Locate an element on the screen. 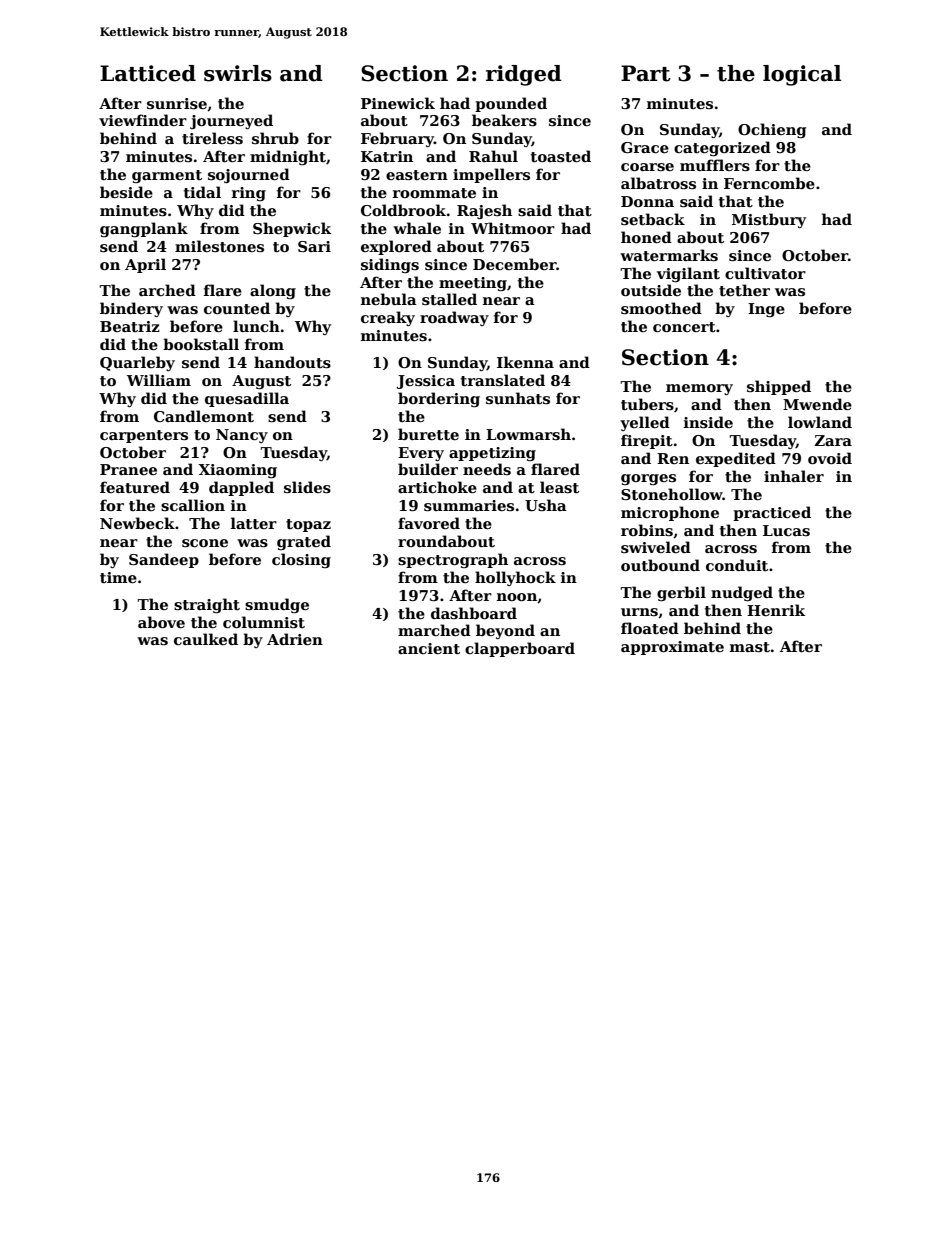  ovoid is located at coordinates (830, 458).
